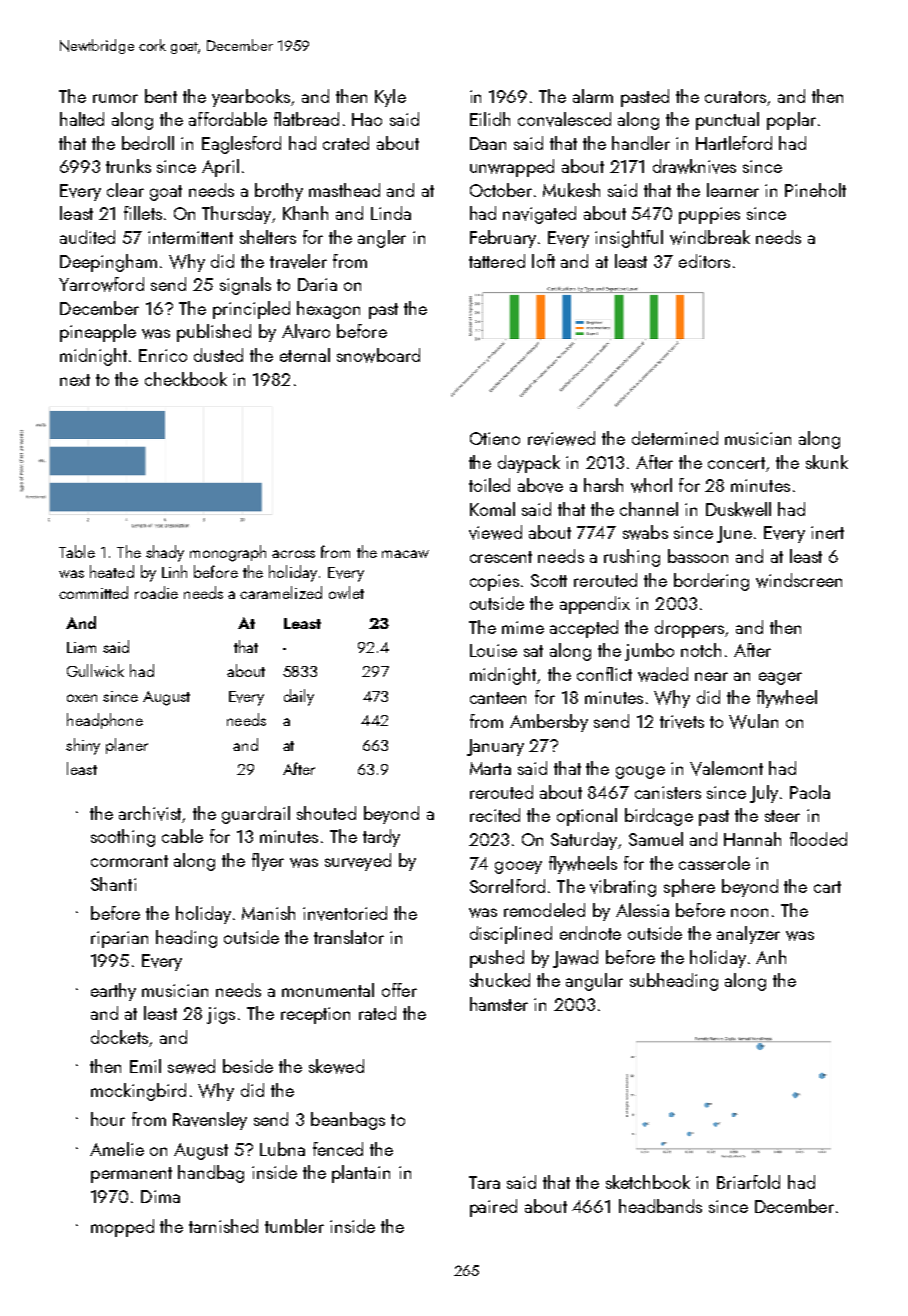 Image resolution: width=908 pixels, height=1316 pixels. What do you see at coordinates (815, 190) in the page?
I see `Pineholt` at bounding box center [815, 190].
